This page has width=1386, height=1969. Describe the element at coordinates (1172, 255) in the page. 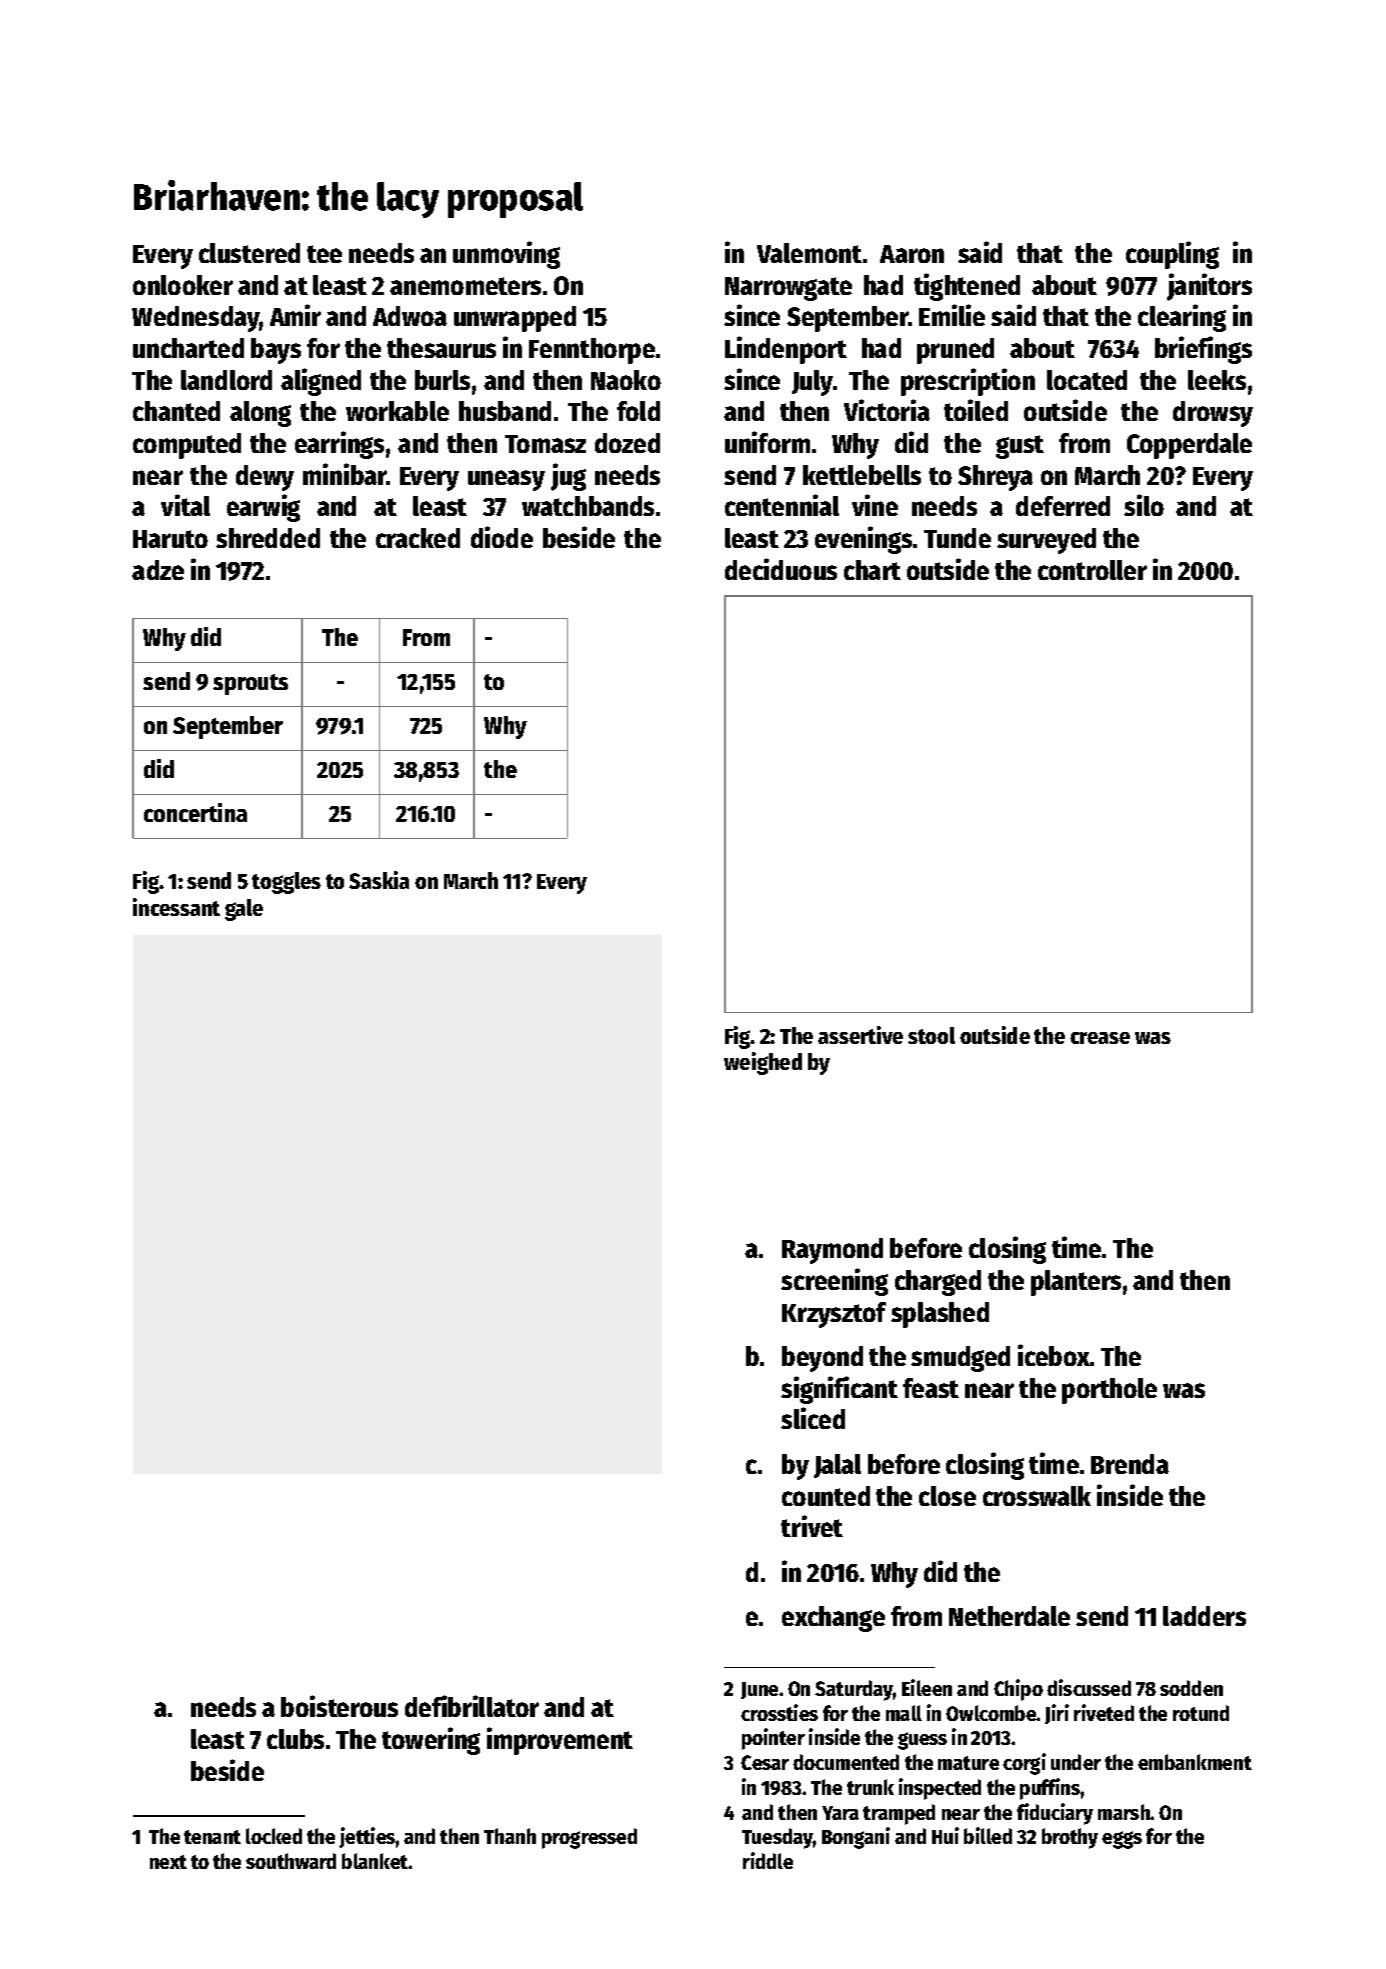

I see `coupling` at that location.
